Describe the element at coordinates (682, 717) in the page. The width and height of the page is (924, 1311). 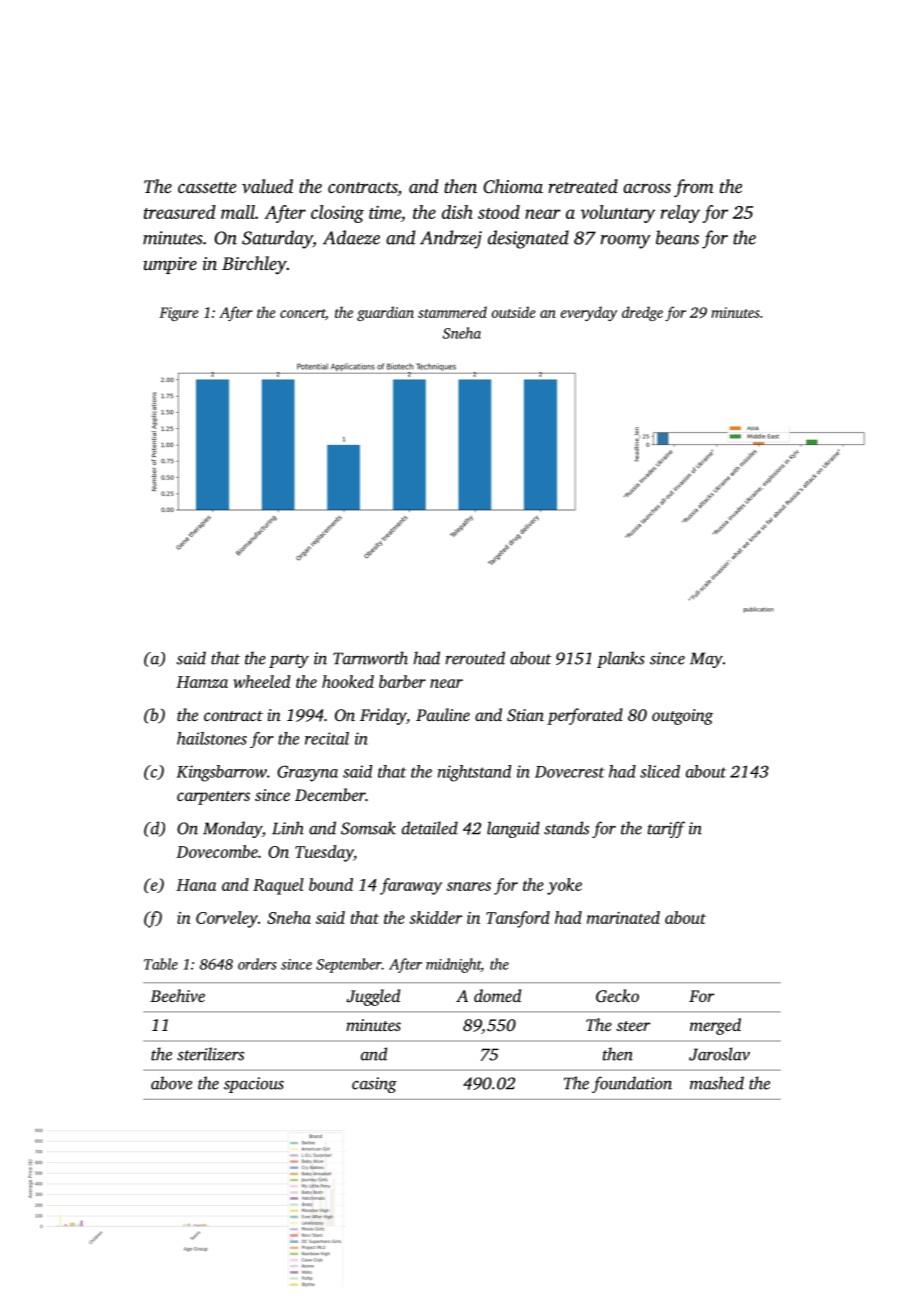
I see `outgoing` at that location.
